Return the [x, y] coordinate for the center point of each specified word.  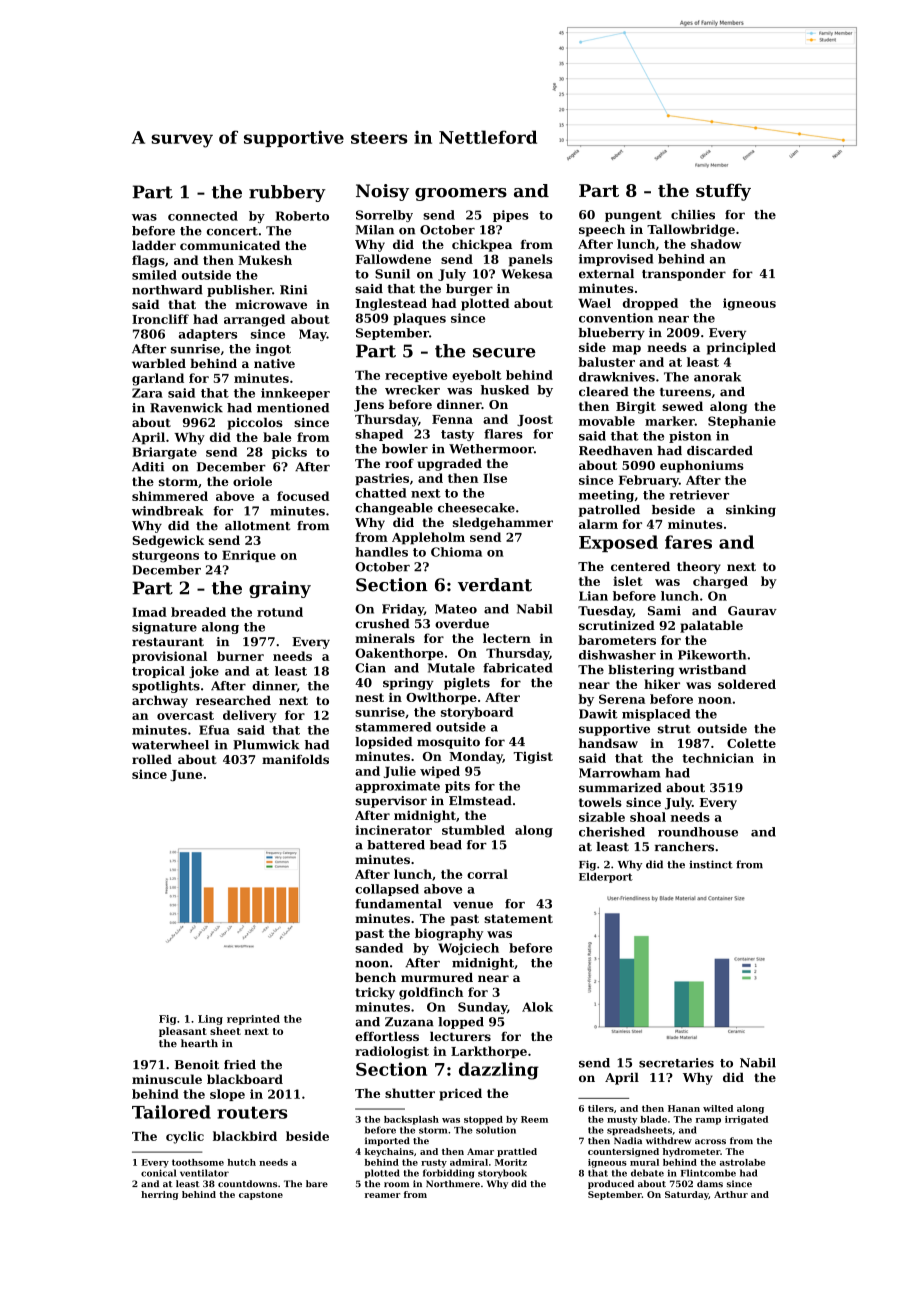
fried [240, 1065]
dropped [650, 304]
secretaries [676, 1063]
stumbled [473, 830]
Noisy [382, 192]
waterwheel [170, 745]
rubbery [287, 193]
